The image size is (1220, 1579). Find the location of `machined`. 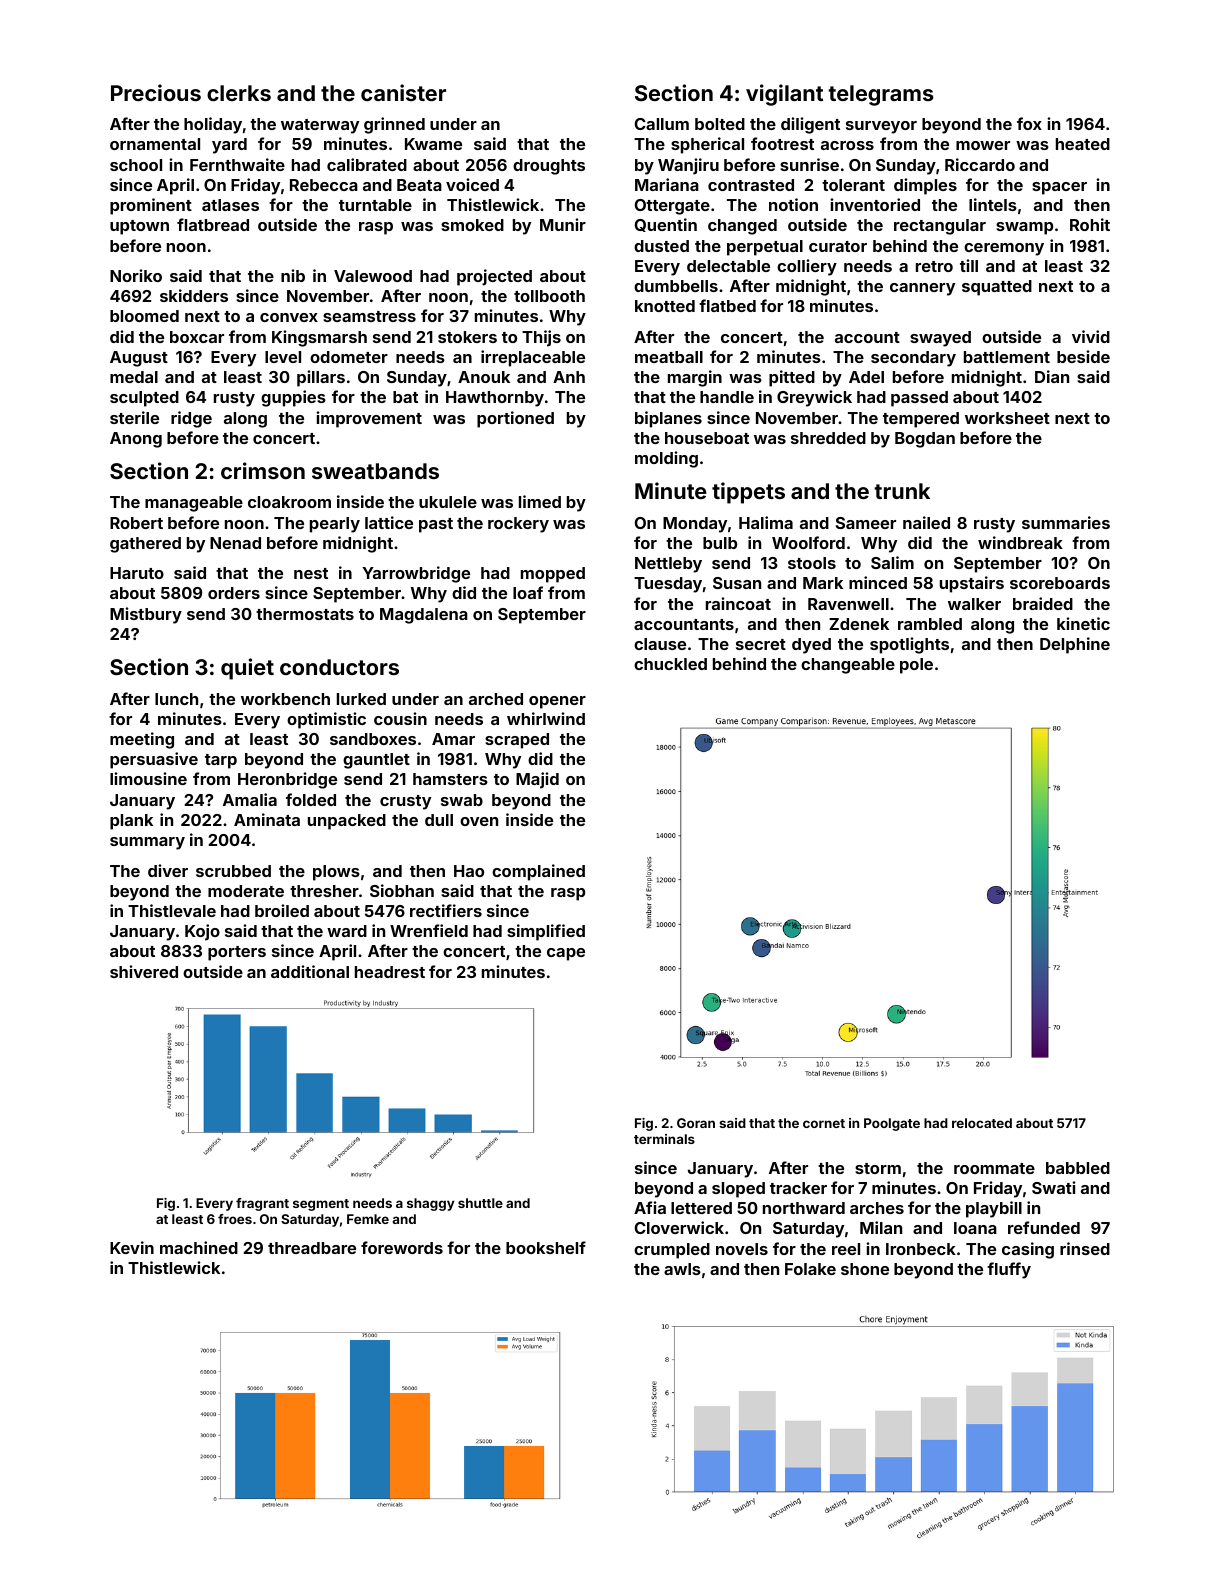

machined is located at coordinates (199, 1247).
